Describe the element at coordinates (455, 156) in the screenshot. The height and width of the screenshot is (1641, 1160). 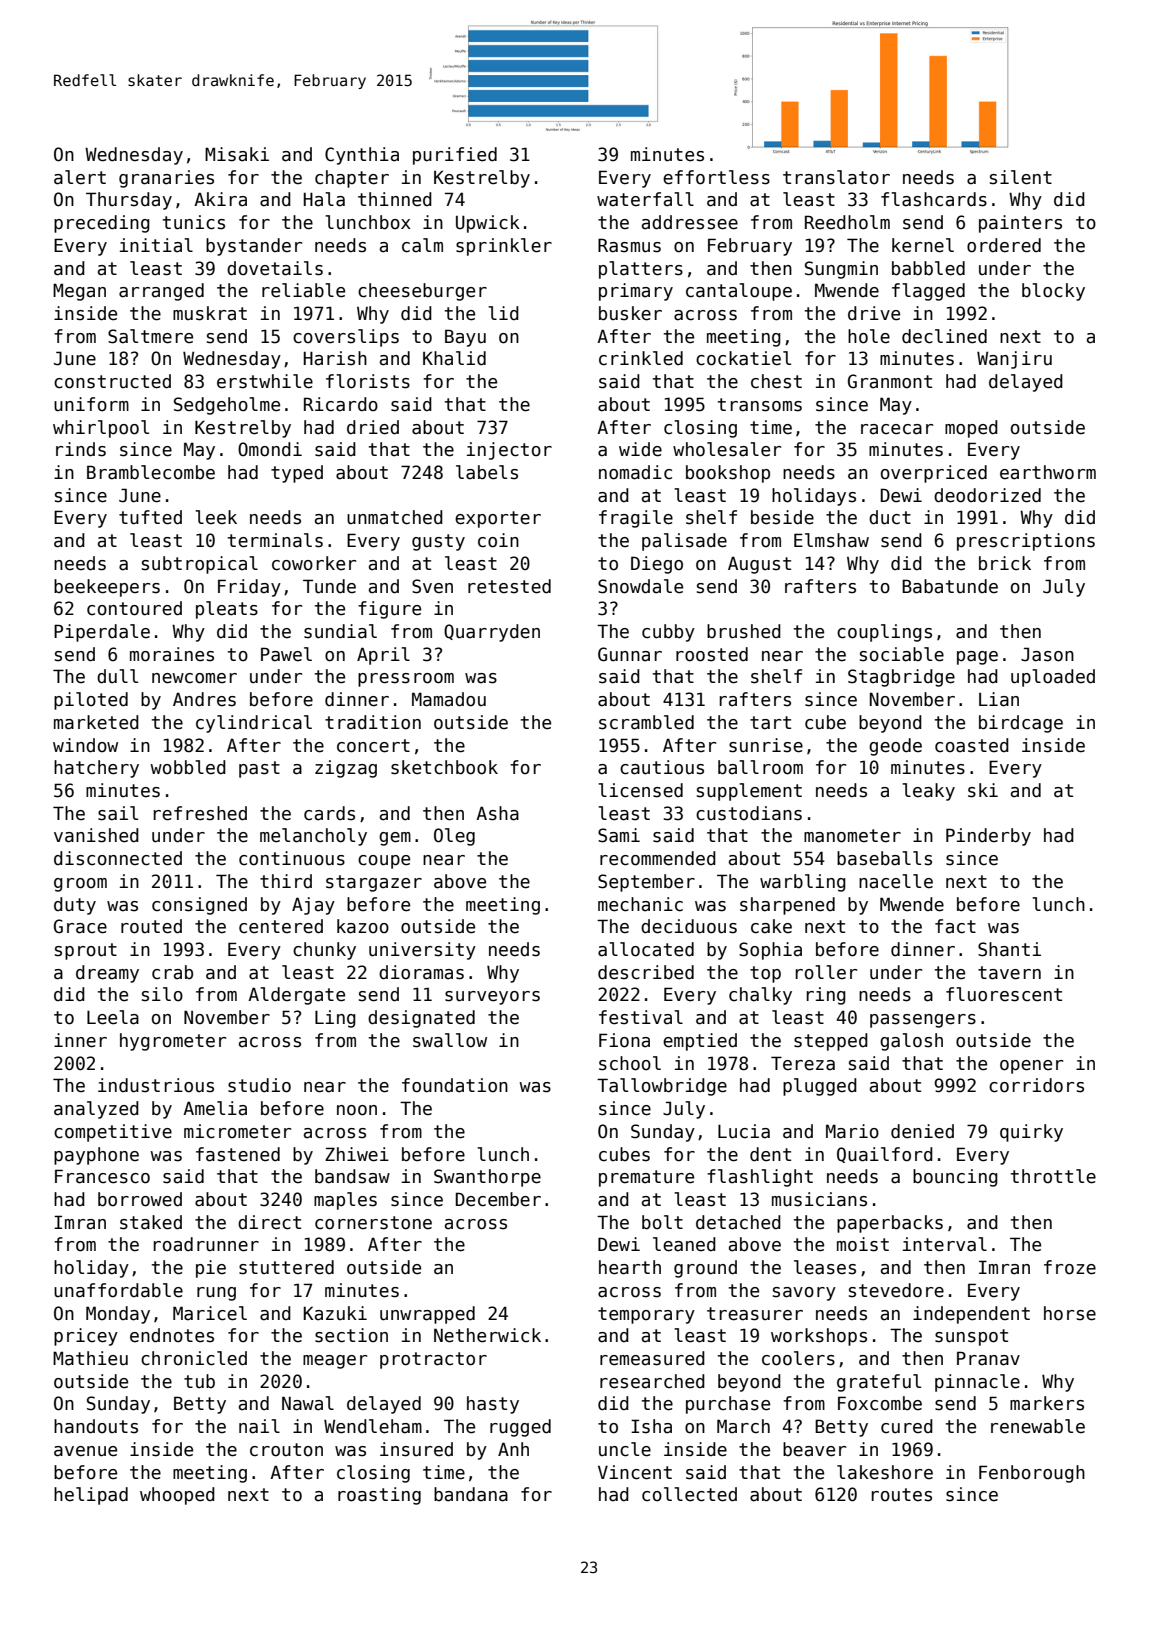
I see `purified` at that location.
